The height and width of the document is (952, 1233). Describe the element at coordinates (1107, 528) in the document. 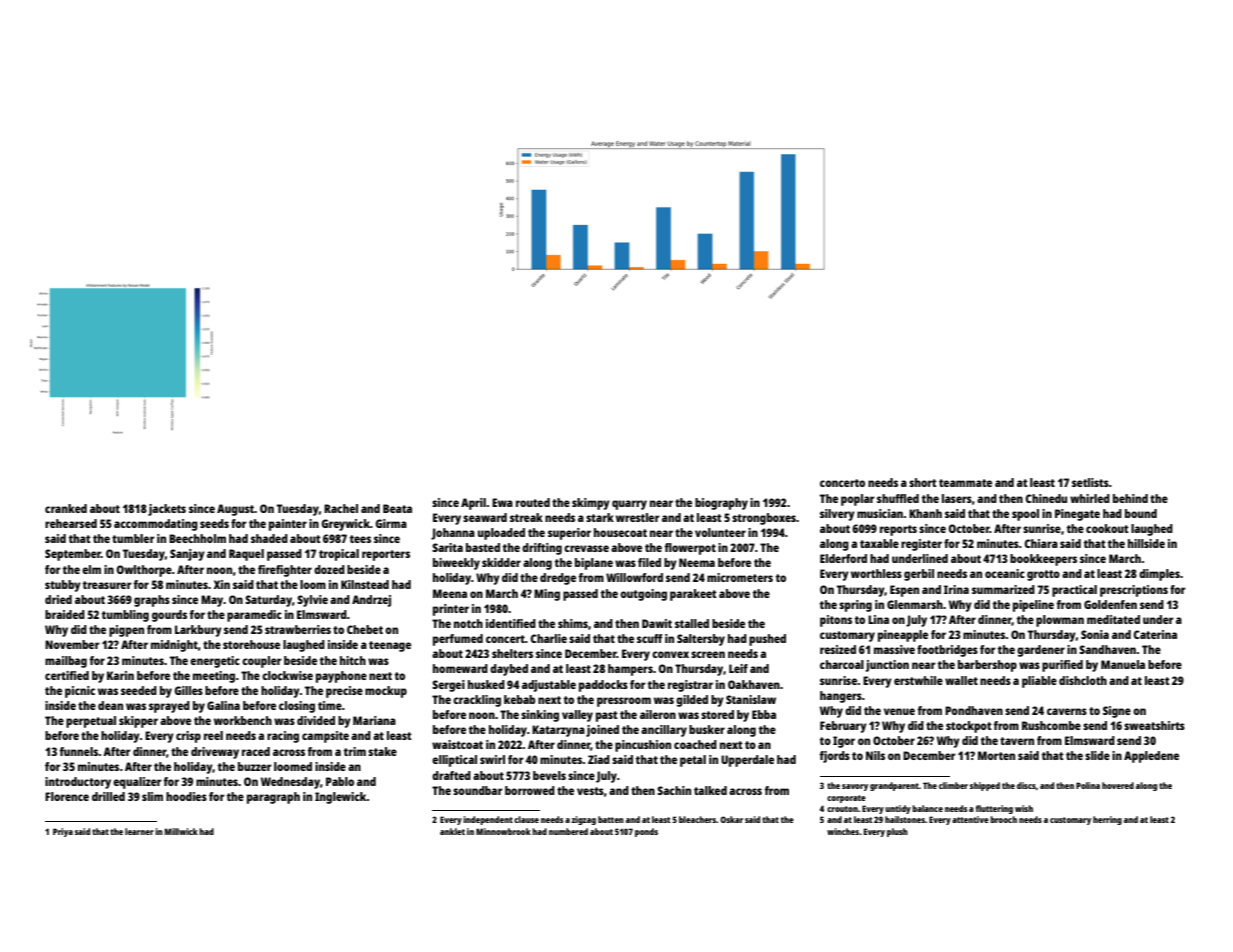

I see `cookout` at that location.
